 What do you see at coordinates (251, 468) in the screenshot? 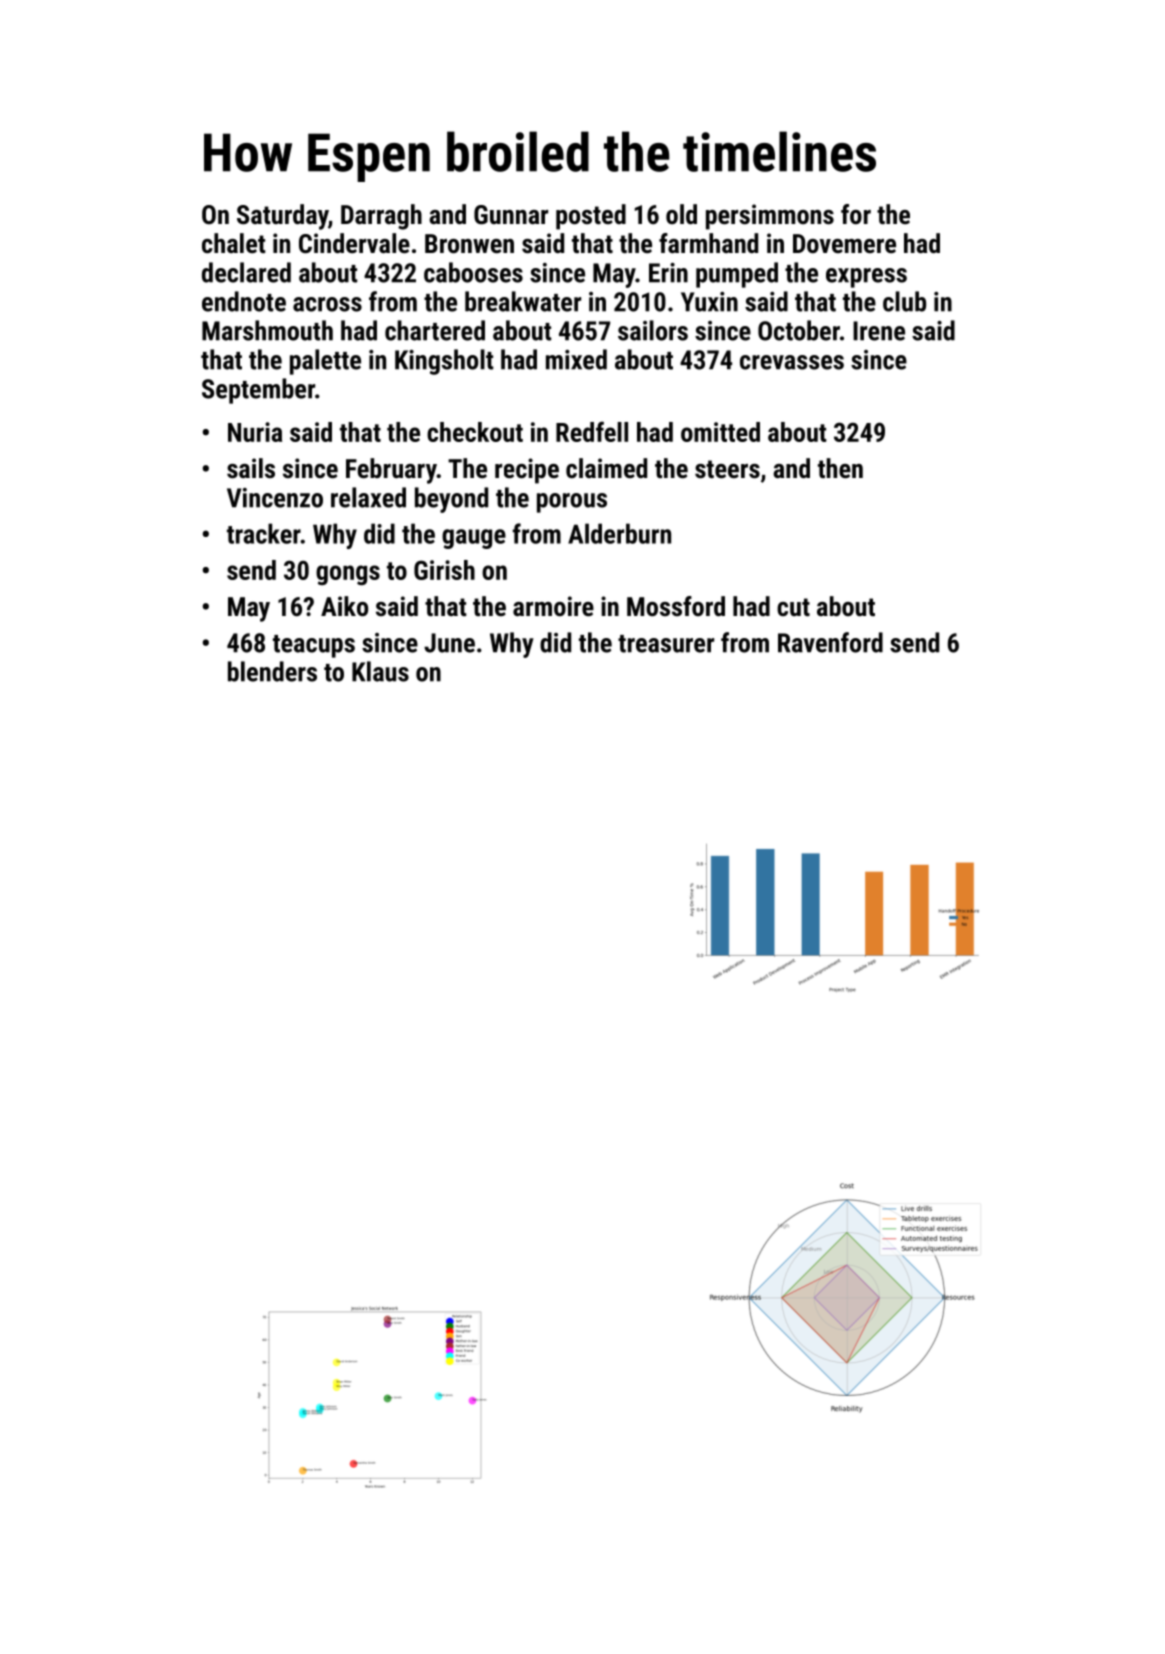
I see `sails` at bounding box center [251, 468].
